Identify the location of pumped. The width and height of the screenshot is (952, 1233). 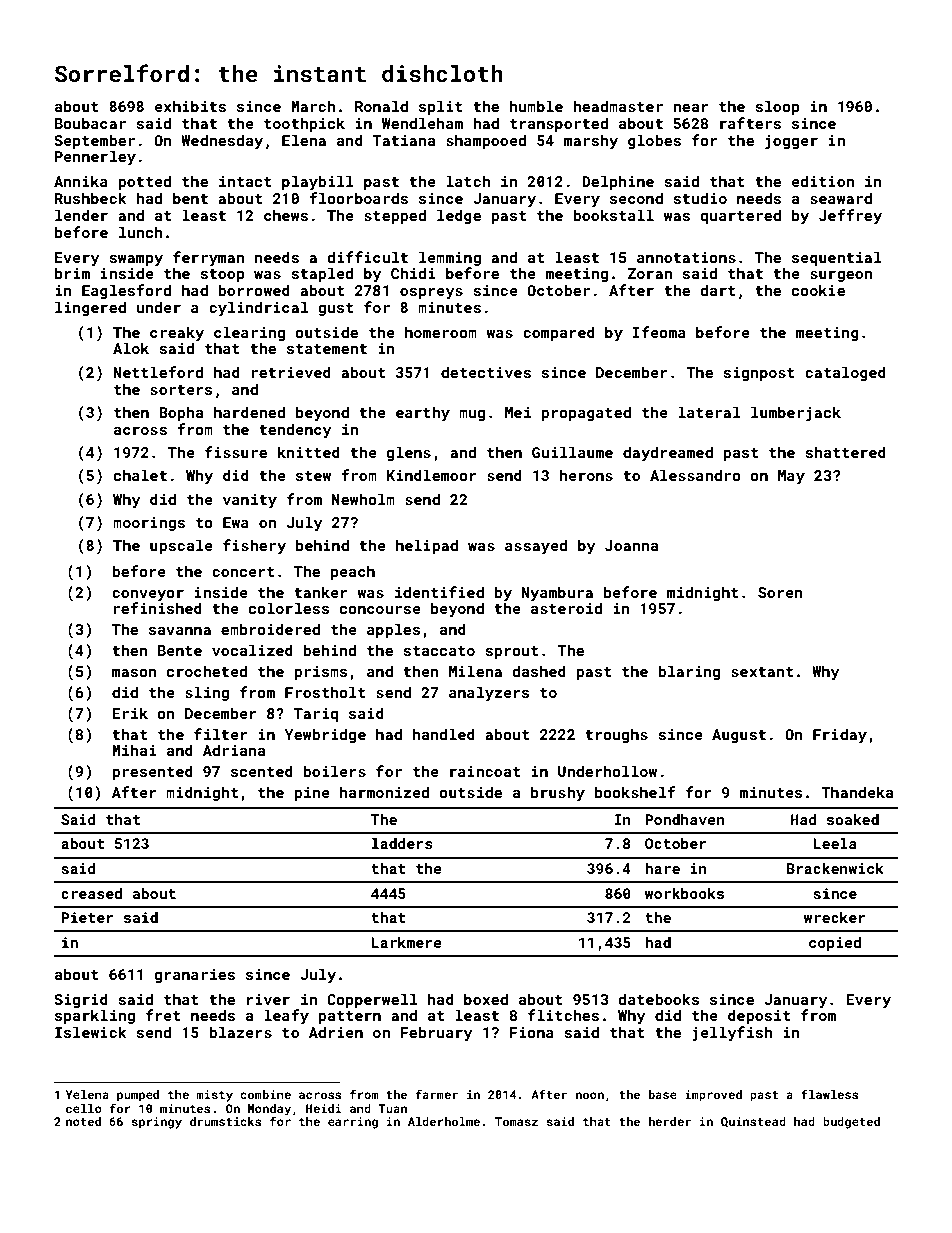
(138, 1096).
